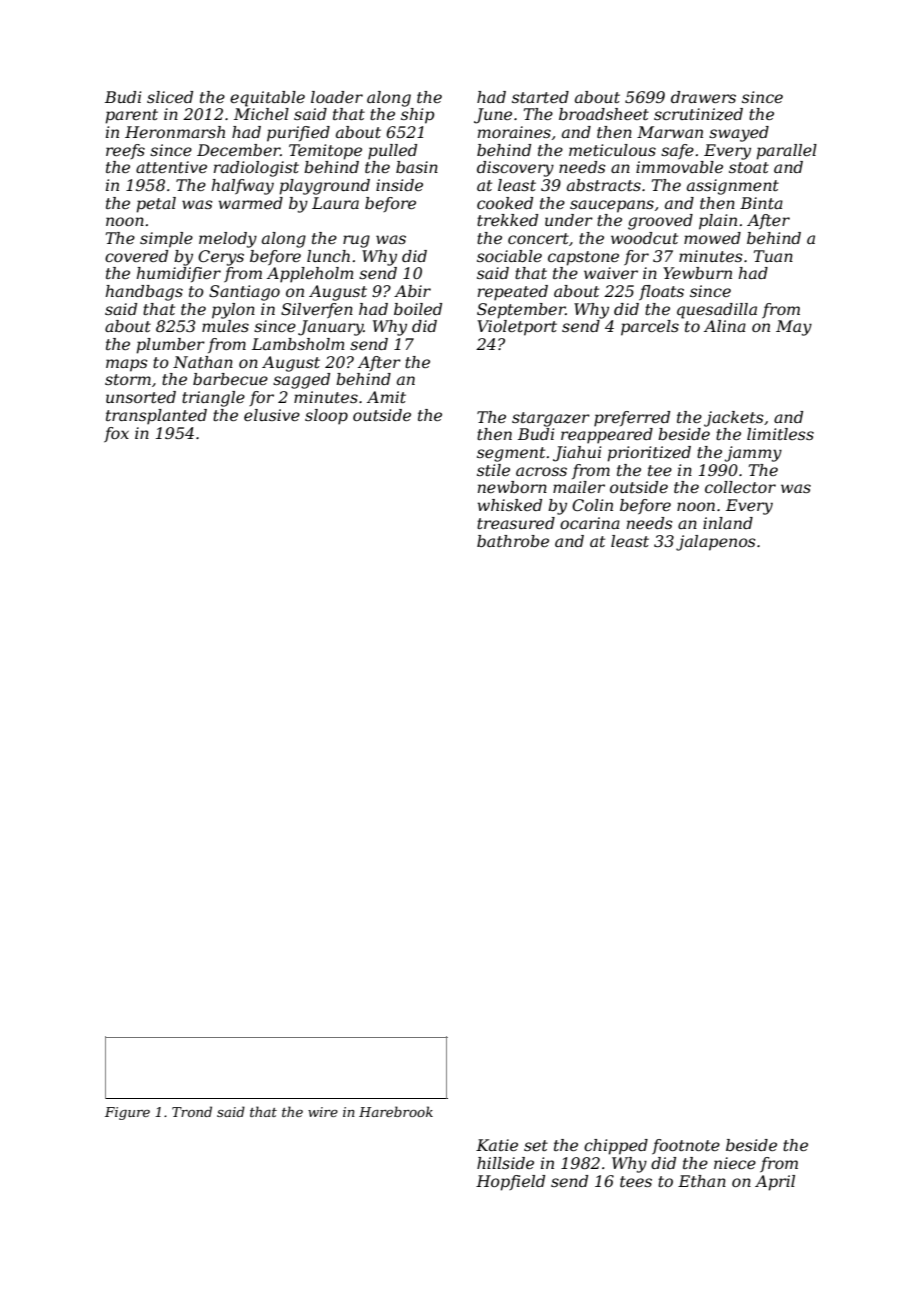 The image size is (924, 1308). Describe the element at coordinates (786, 152) in the screenshot. I see `parallel` at that location.
